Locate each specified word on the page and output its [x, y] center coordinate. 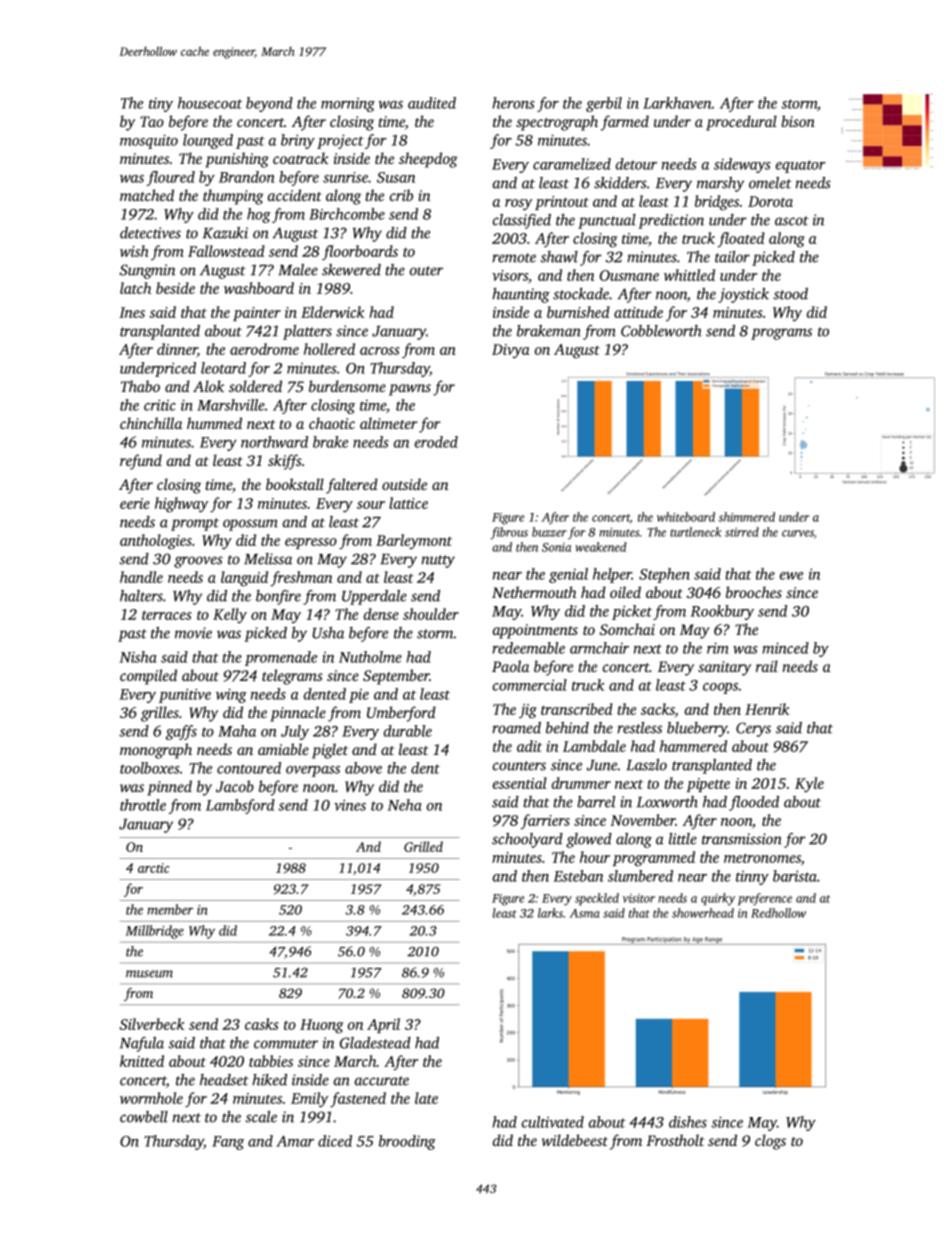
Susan [396, 177]
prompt [195, 524]
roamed [516, 728]
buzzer [549, 532]
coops [720, 688]
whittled [689, 275]
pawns [410, 390]
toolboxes [150, 768]
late [426, 1098]
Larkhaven [677, 103]
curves [798, 533]
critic [160, 405]
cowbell [144, 1117]
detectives [150, 233]
